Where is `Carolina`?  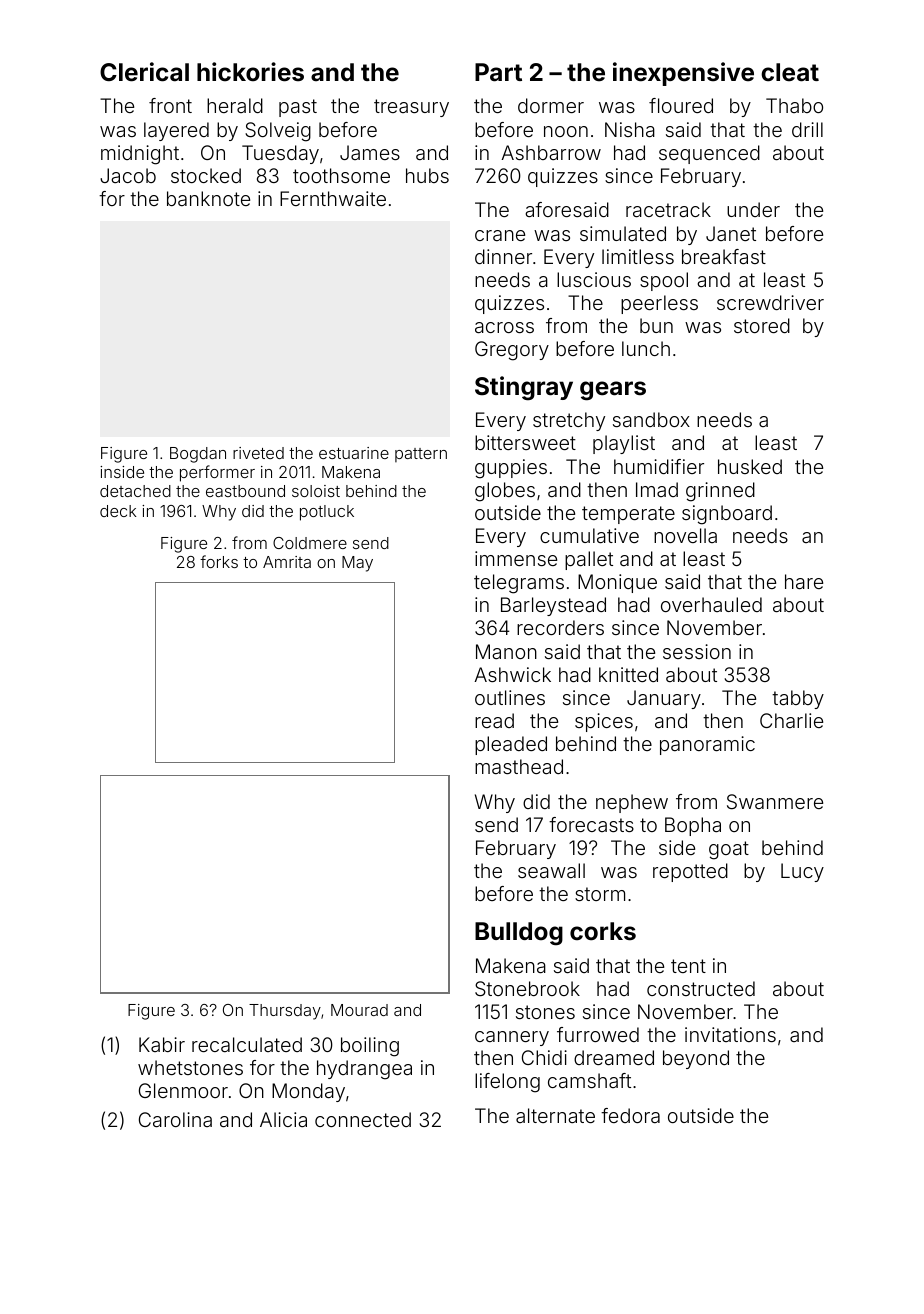
Carolina is located at coordinates (175, 1119).
